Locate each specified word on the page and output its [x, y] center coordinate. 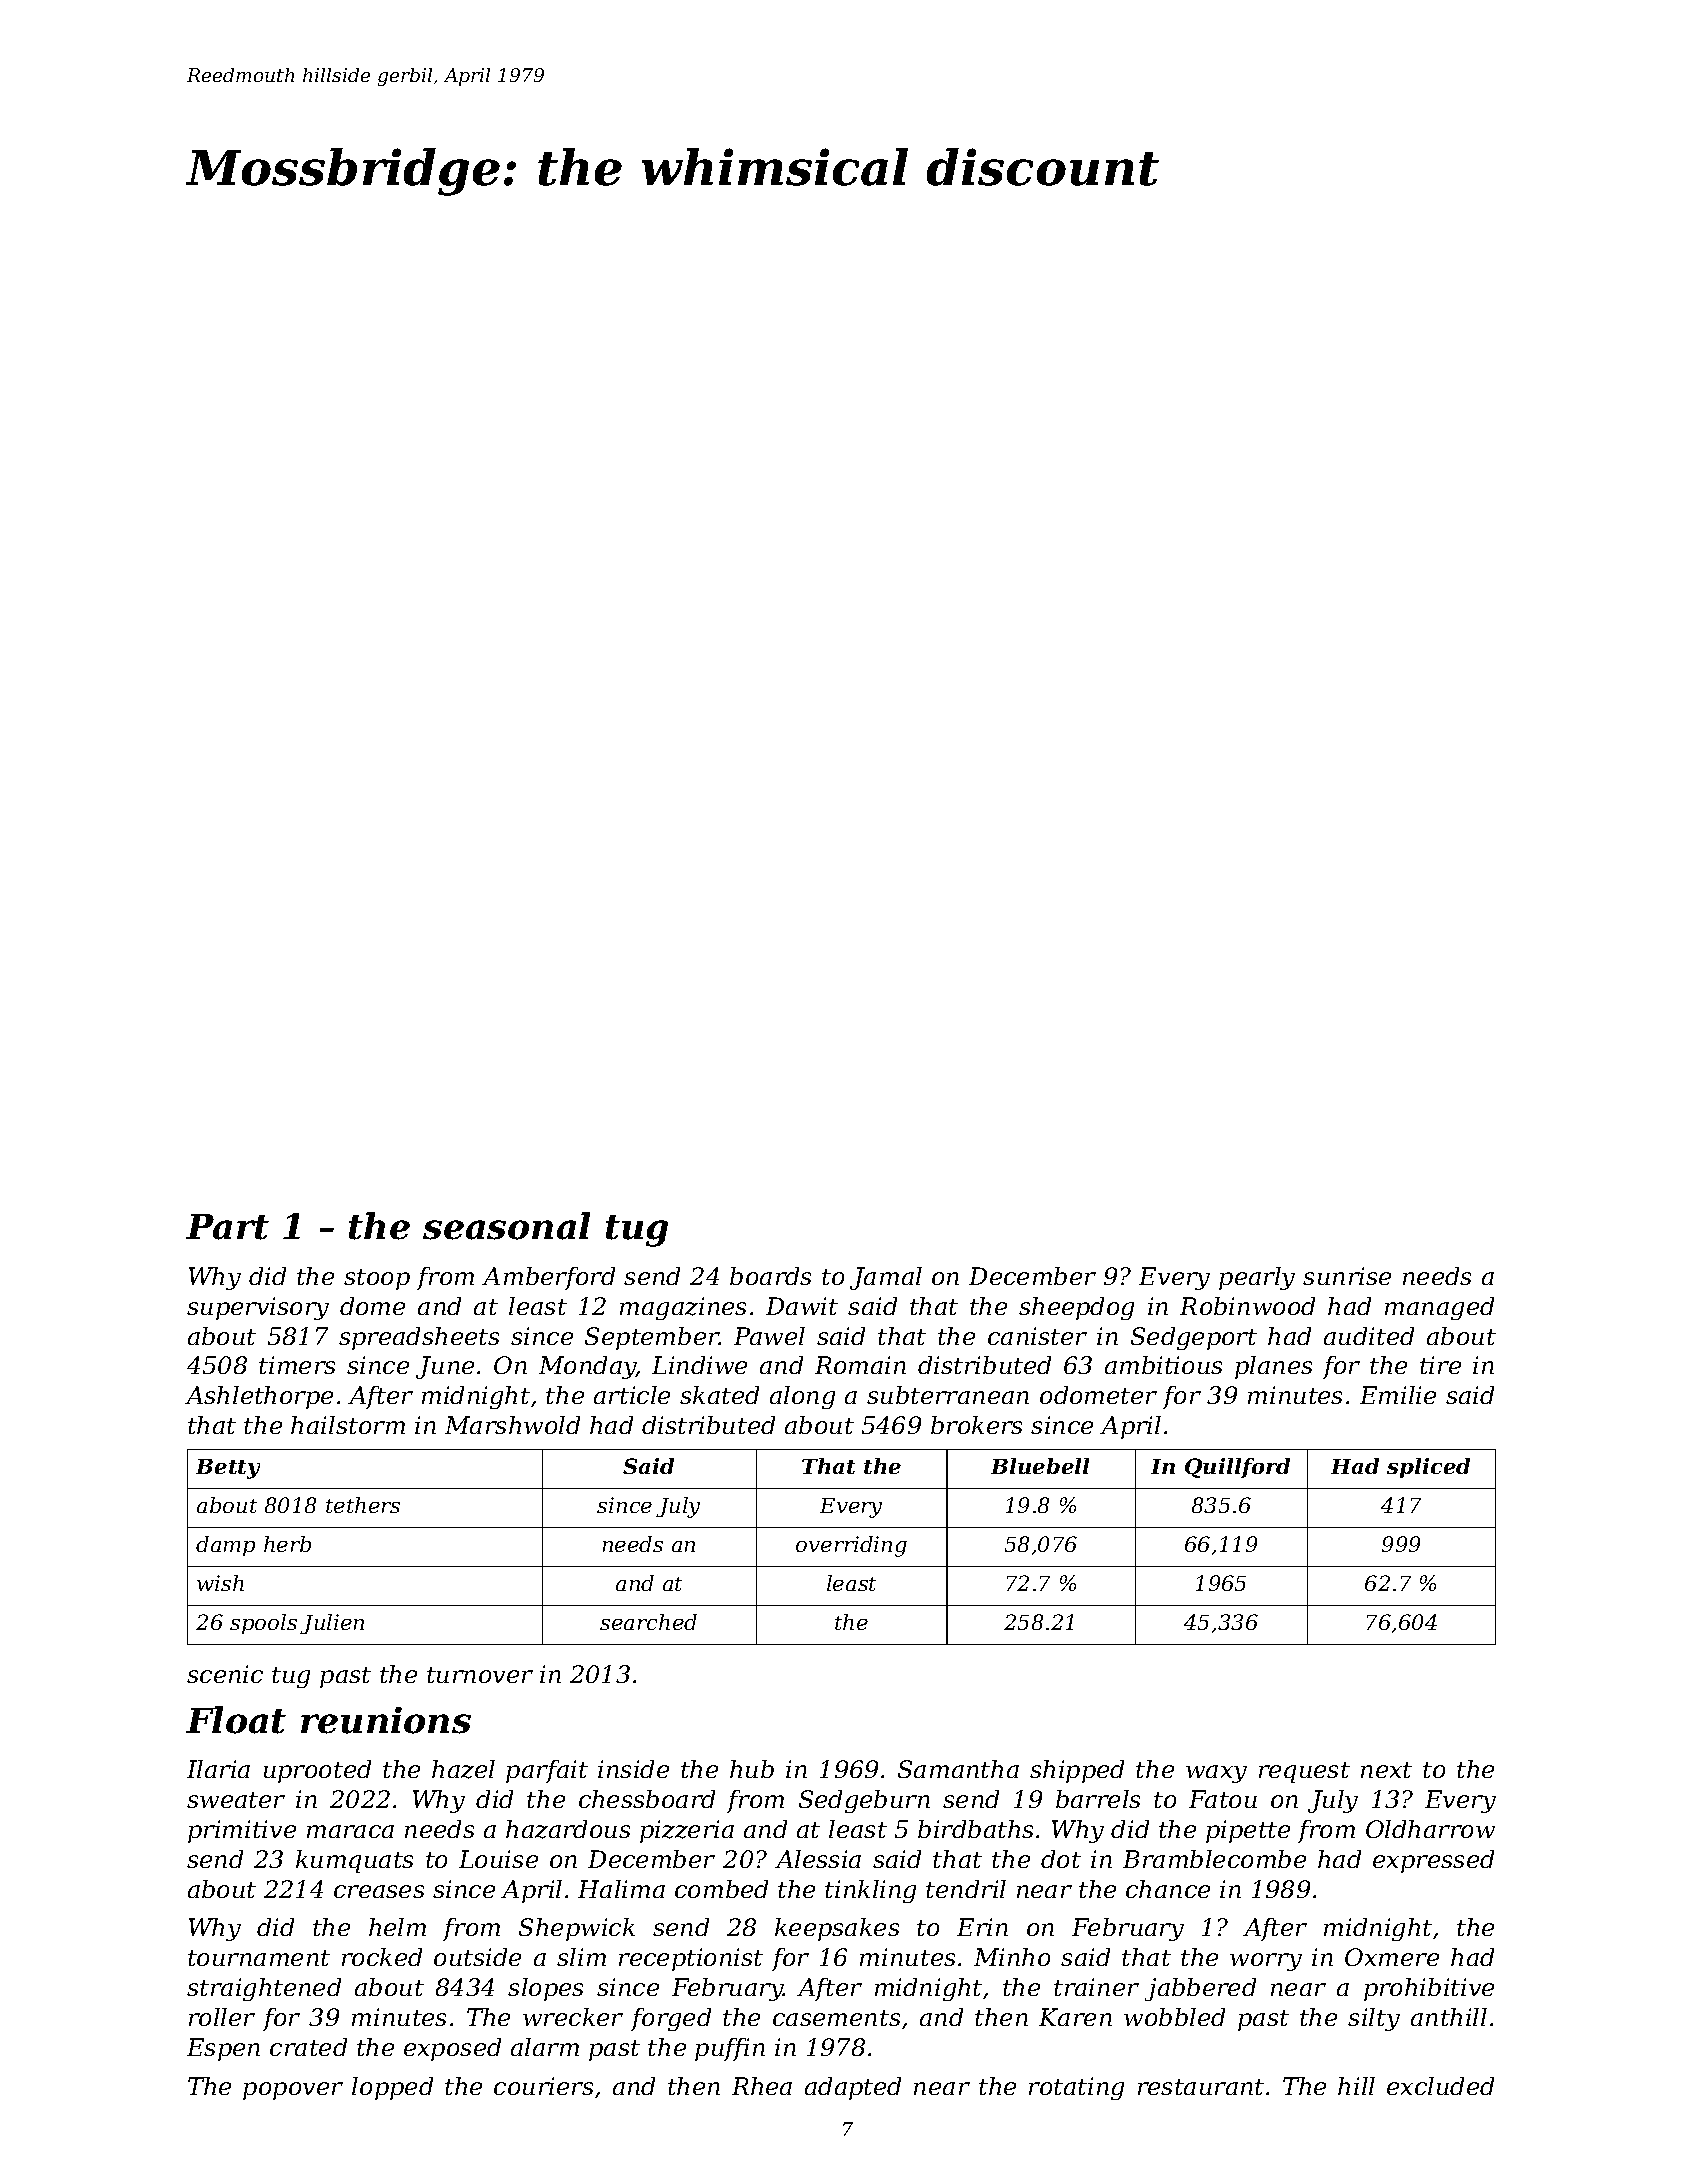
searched [648, 1622]
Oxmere [1392, 1957]
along [802, 1397]
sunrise [1347, 1276]
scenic [225, 1674]
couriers [543, 2086]
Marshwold [512, 1425]
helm [397, 1927]
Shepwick [577, 1929]
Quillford [1237, 1468]
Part [227, 1227]
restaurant [1201, 2087]
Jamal [886, 1278]
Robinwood [1247, 1306]
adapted [853, 2088]
